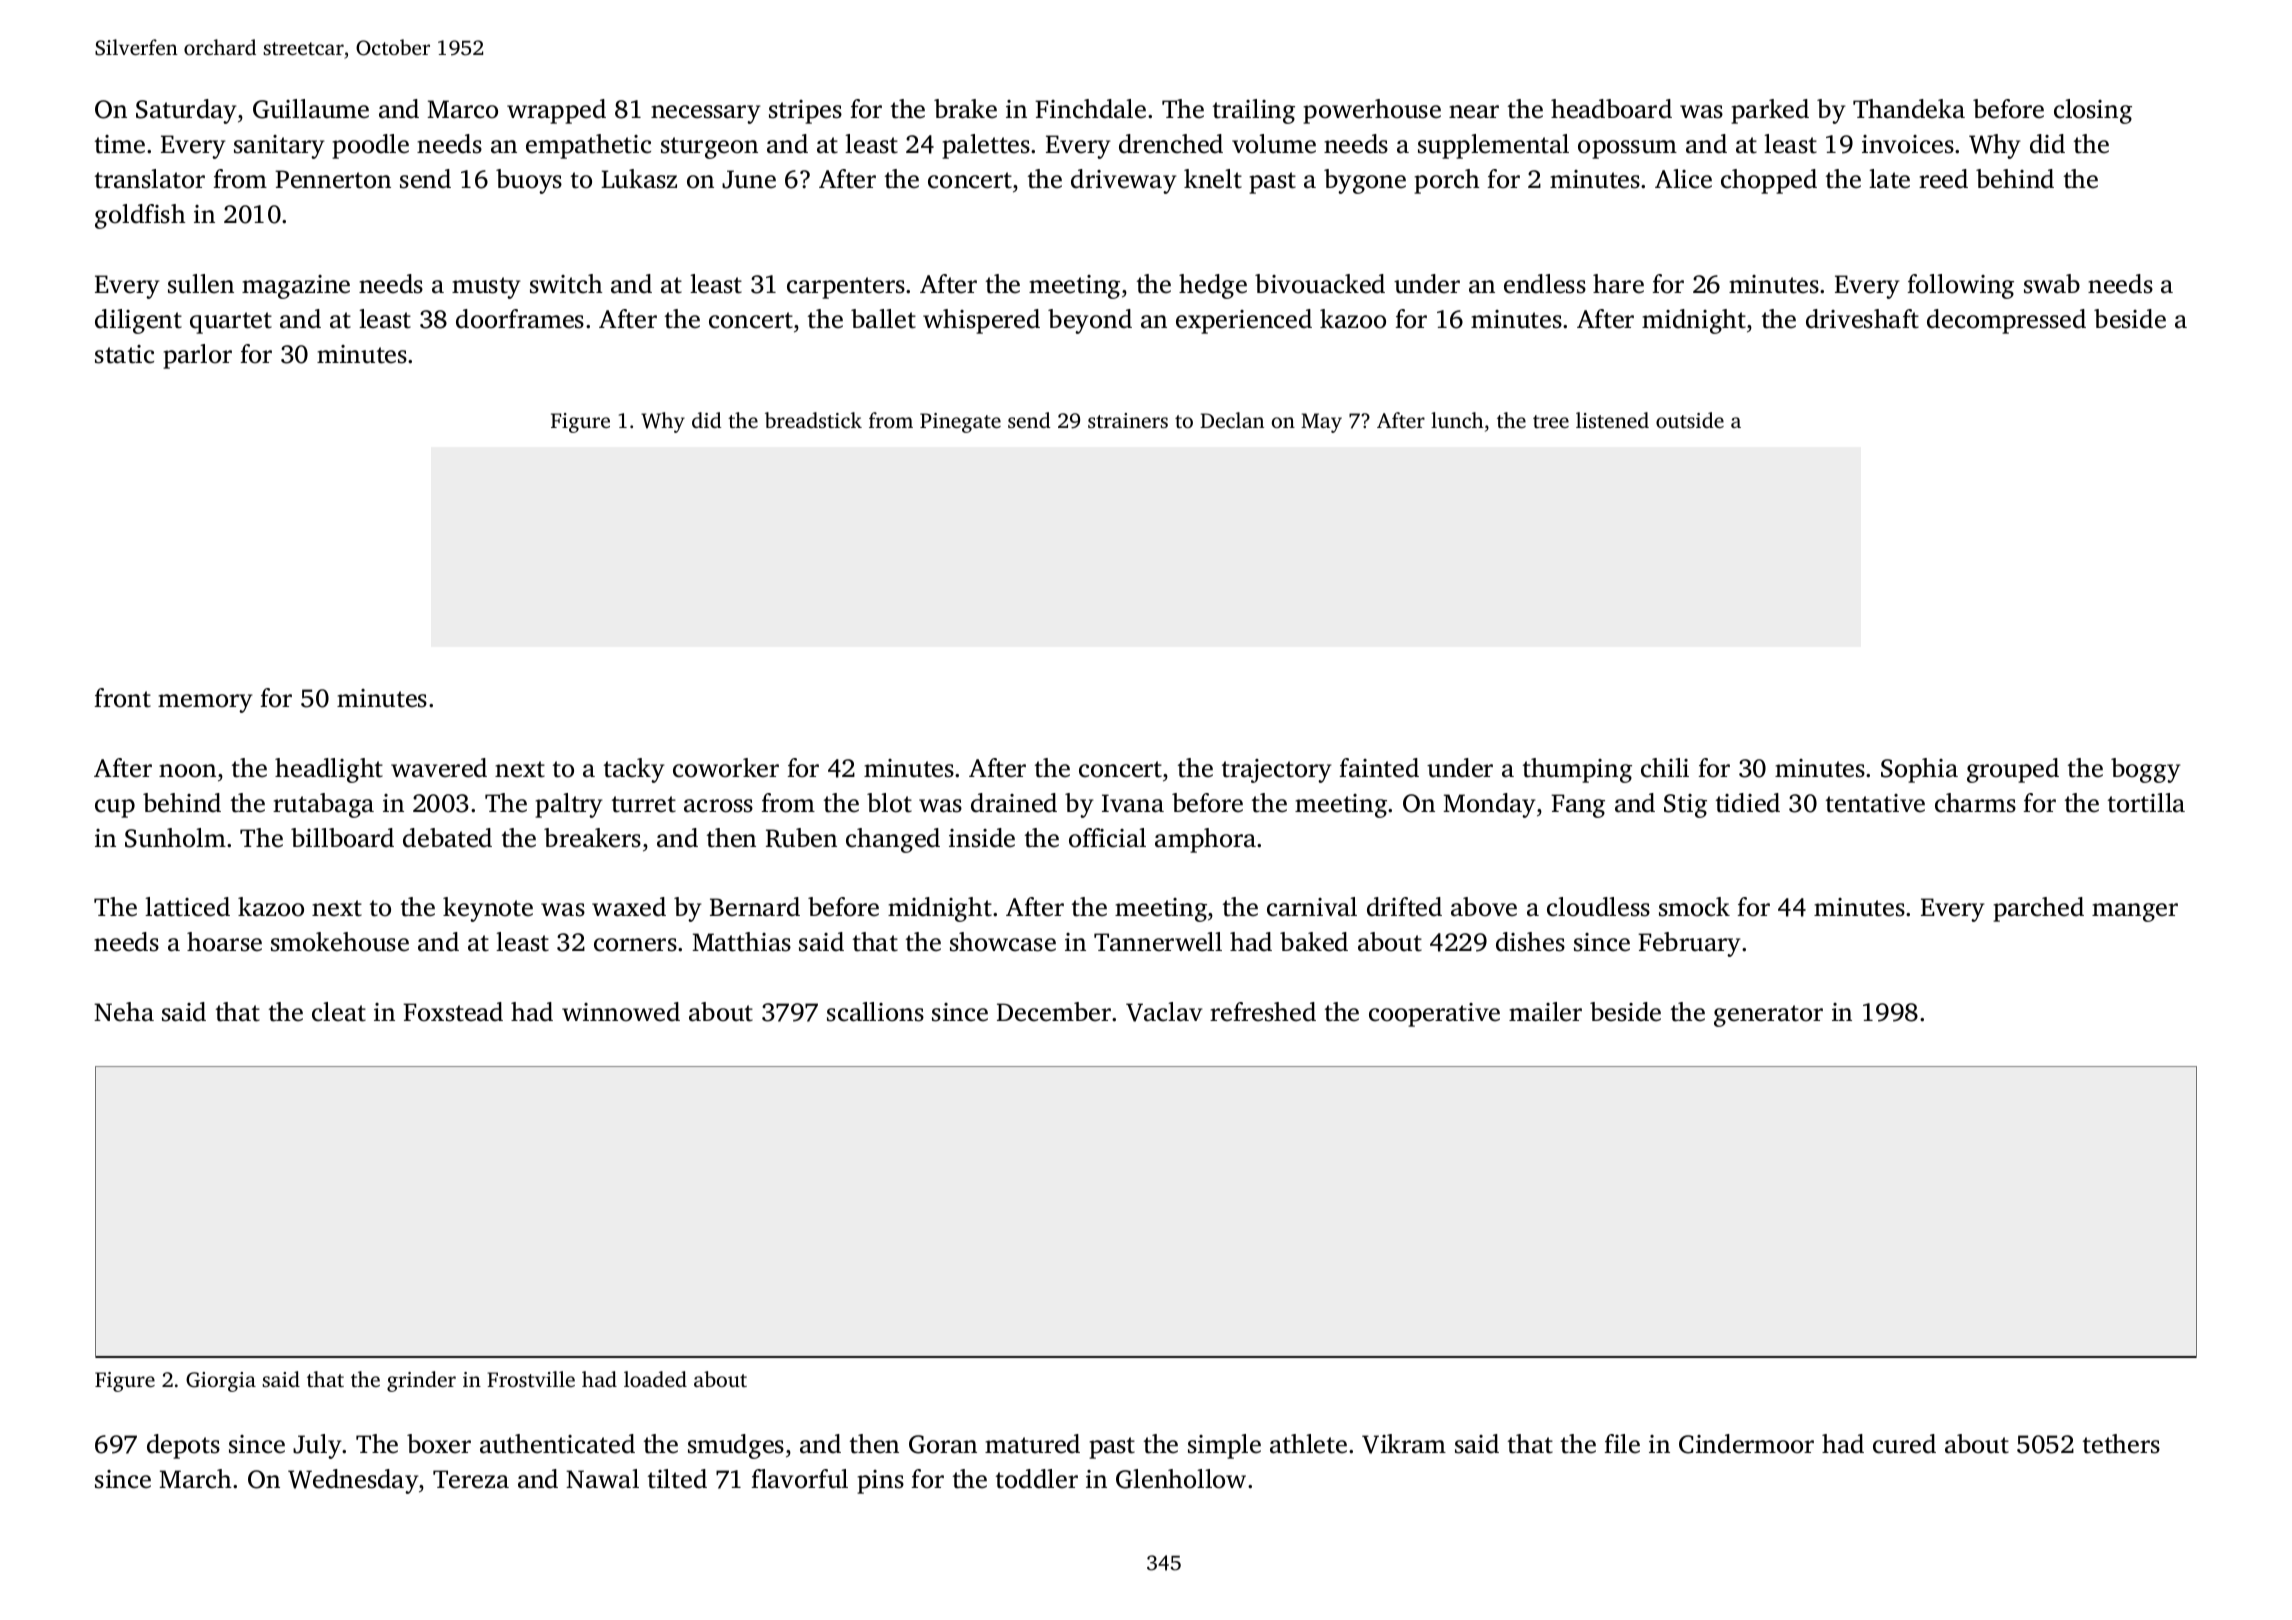  Describe the element at coordinates (1690, 420) in the screenshot. I see `outside` at that location.
